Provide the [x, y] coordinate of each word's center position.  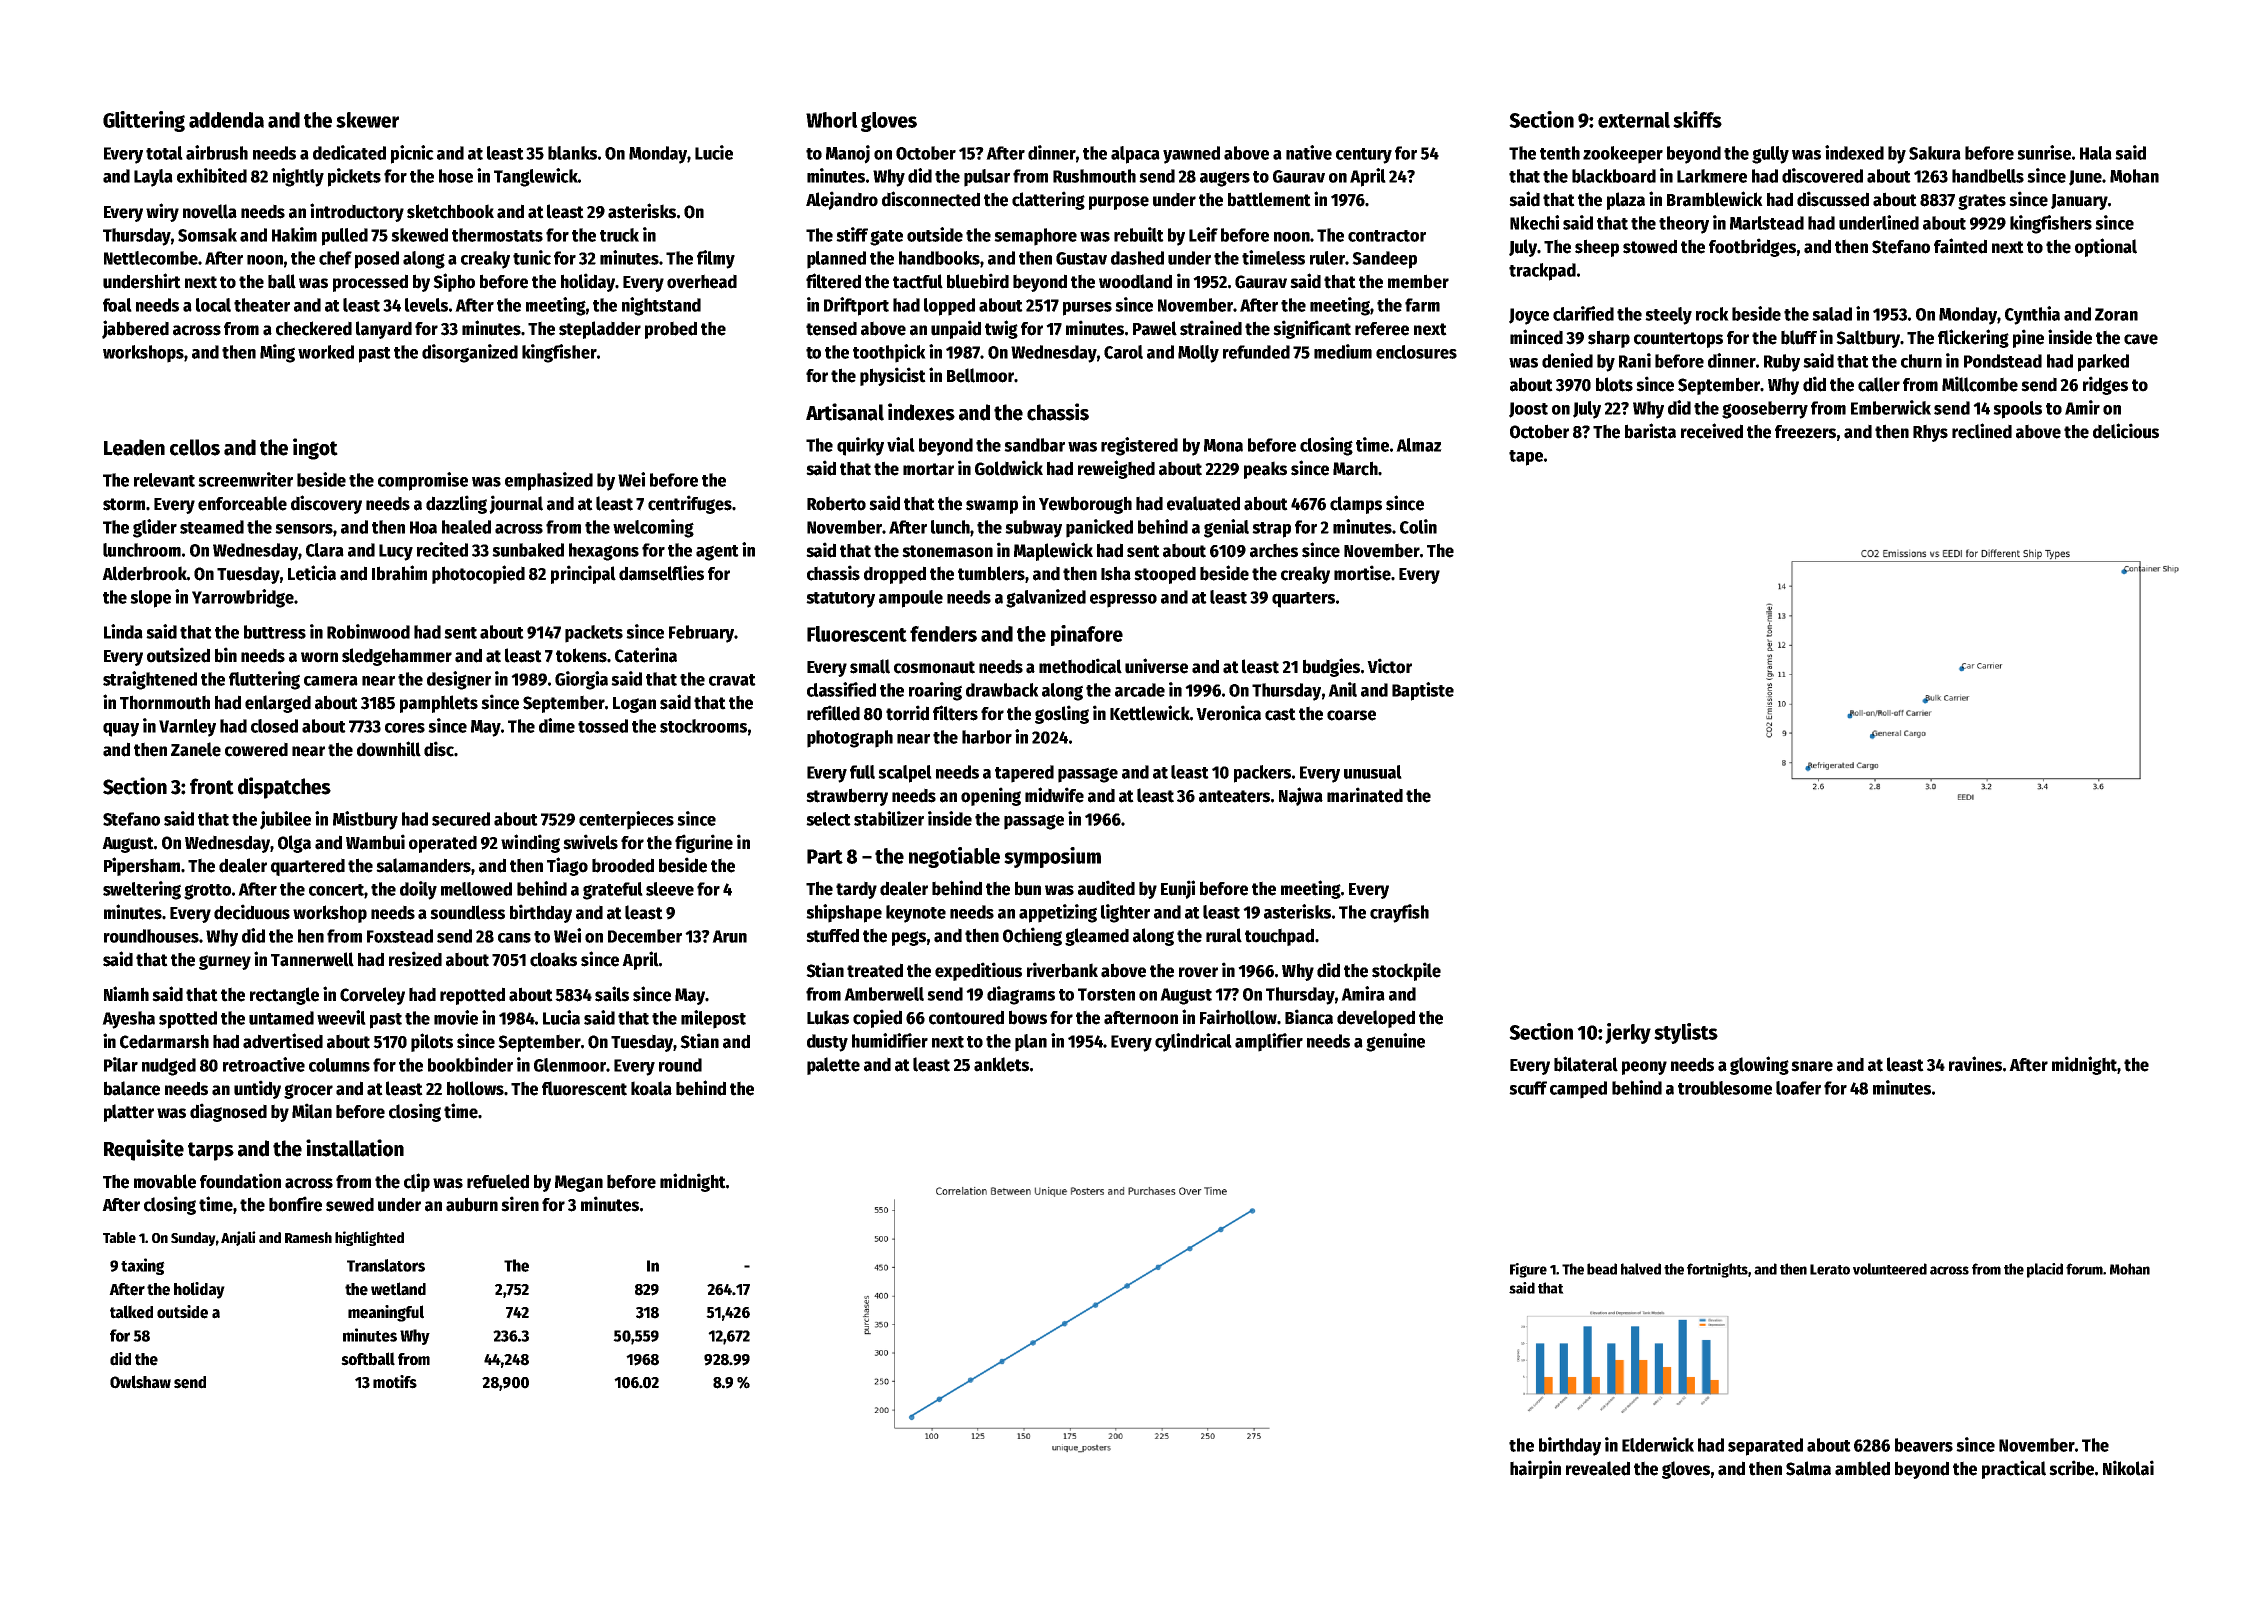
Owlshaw [140, 1382]
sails [612, 994]
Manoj [848, 154]
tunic [532, 257]
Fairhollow [1238, 1017]
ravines [1975, 1064]
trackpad [1542, 272]
